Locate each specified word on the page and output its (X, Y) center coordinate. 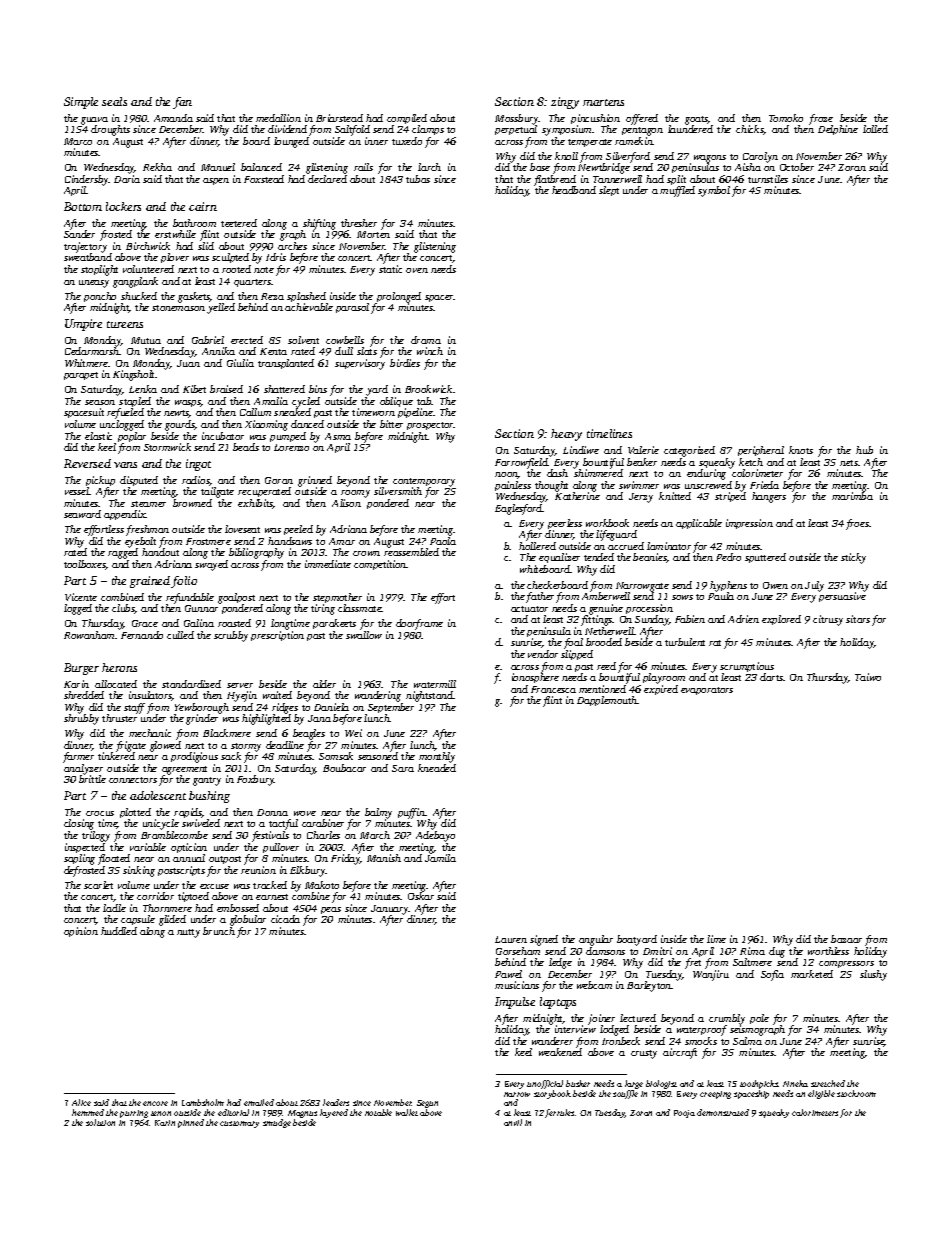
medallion (278, 118)
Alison (346, 503)
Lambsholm (203, 1102)
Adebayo (435, 836)
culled (180, 635)
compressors (846, 964)
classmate (360, 608)
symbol (714, 191)
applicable (699, 524)
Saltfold (352, 130)
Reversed (87, 463)
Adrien (743, 619)
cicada (285, 919)
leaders (336, 1102)
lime (716, 939)
